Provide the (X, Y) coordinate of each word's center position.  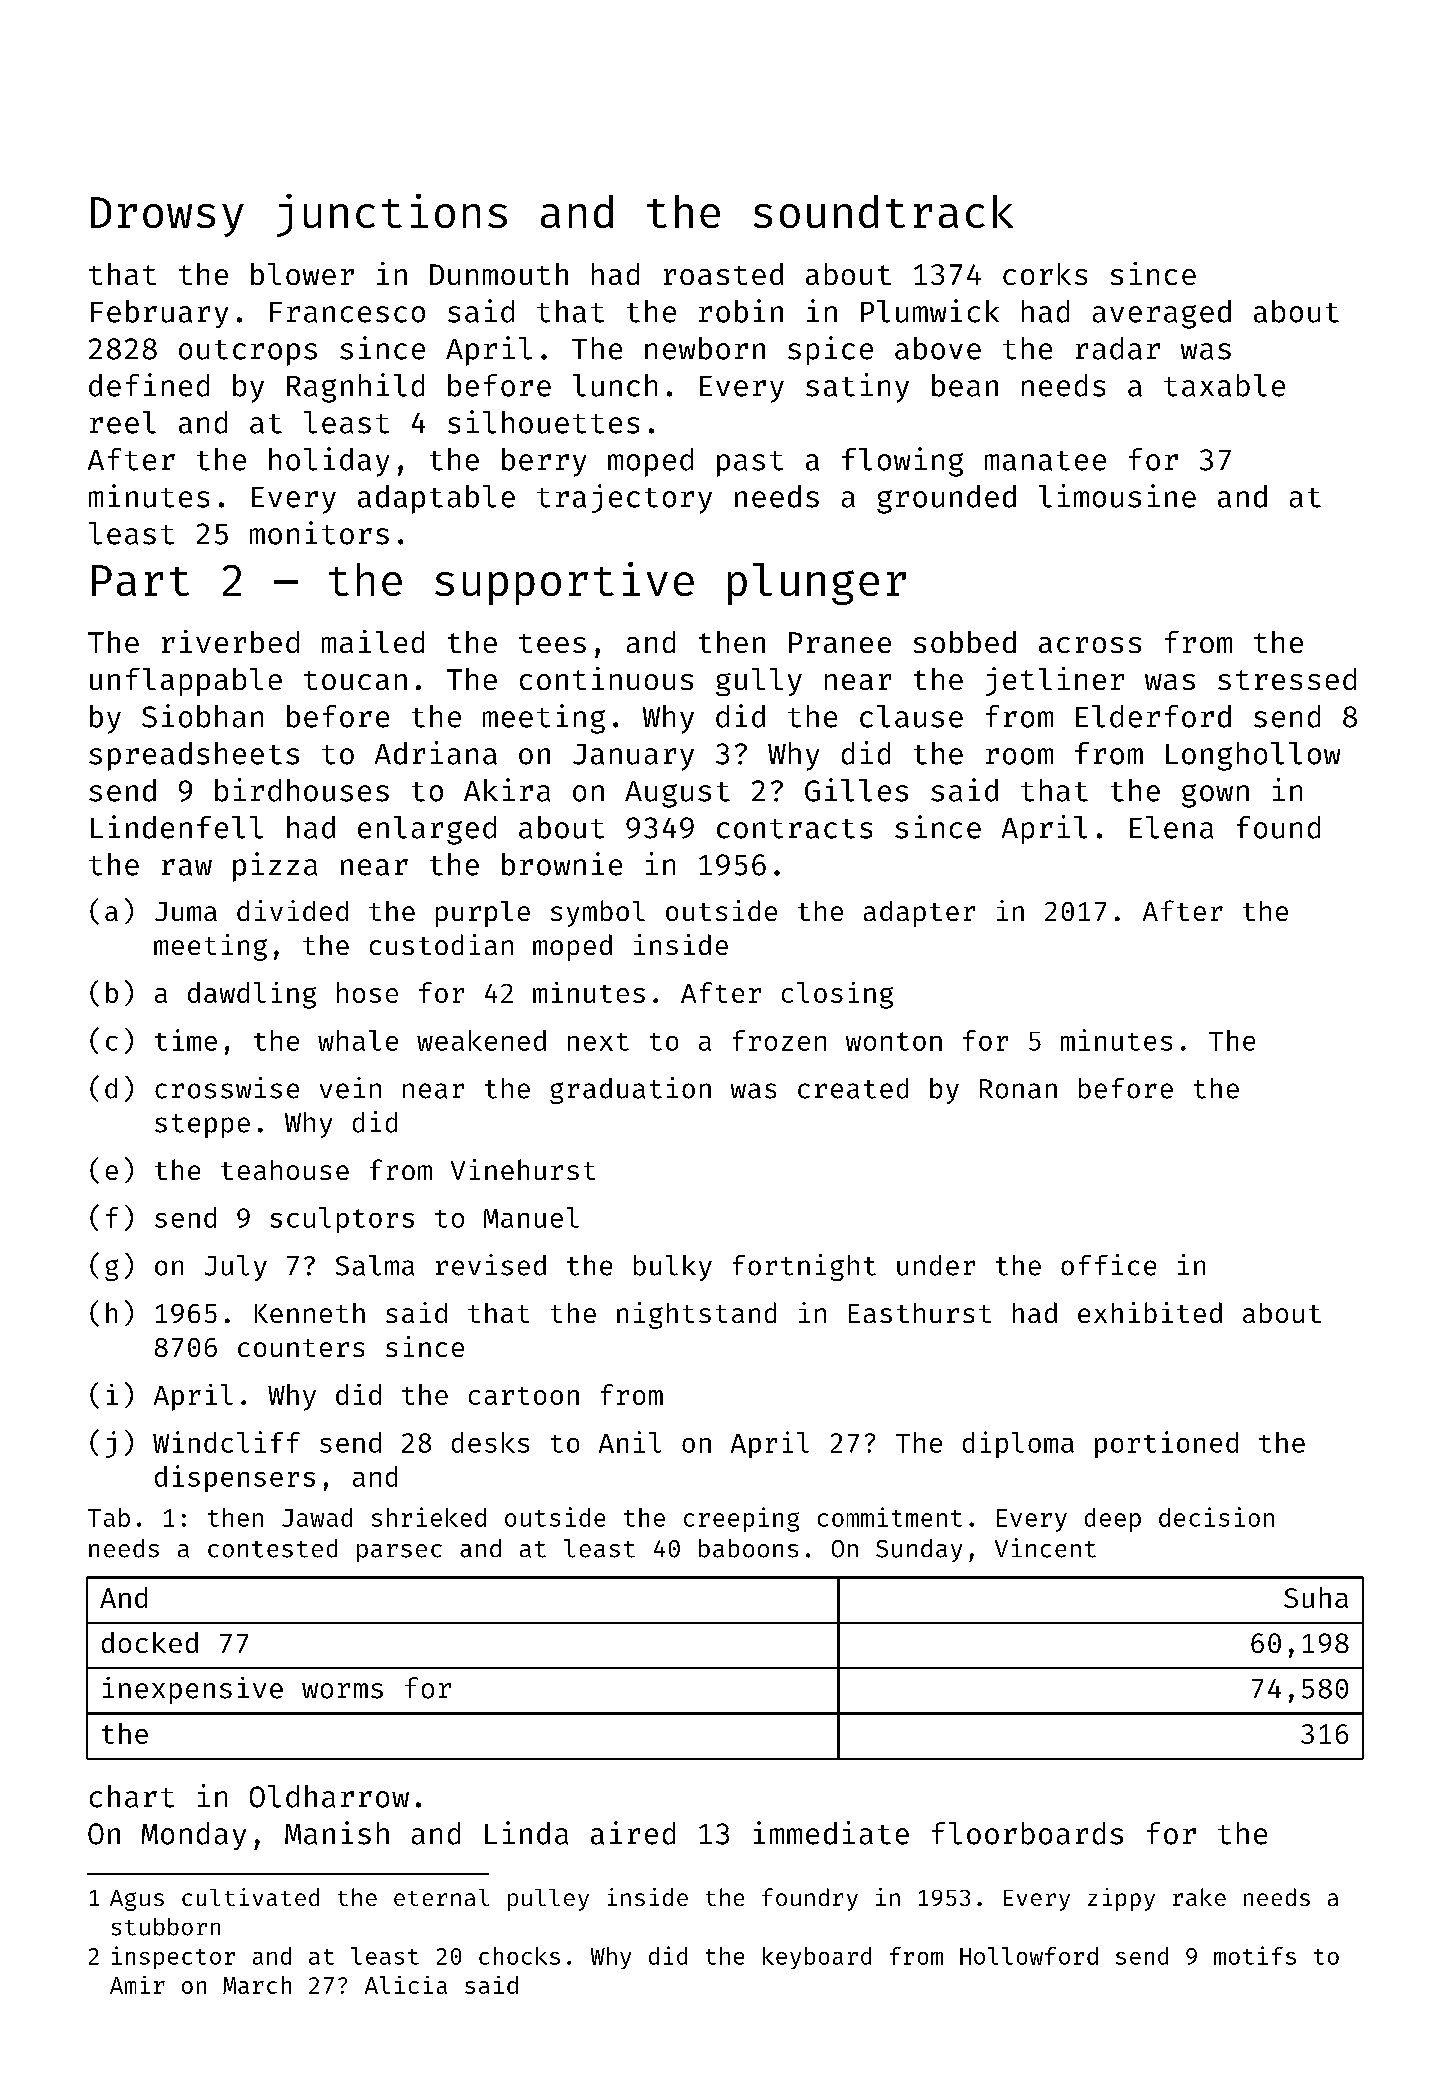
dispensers (235, 1478)
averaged (1162, 314)
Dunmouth (499, 274)
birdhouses (302, 790)
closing (837, 995)
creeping (741, 1519)
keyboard (817, 1958)
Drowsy (167, 217)
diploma (1018, 1444)
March (257, 1985)
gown (1215, 796)
